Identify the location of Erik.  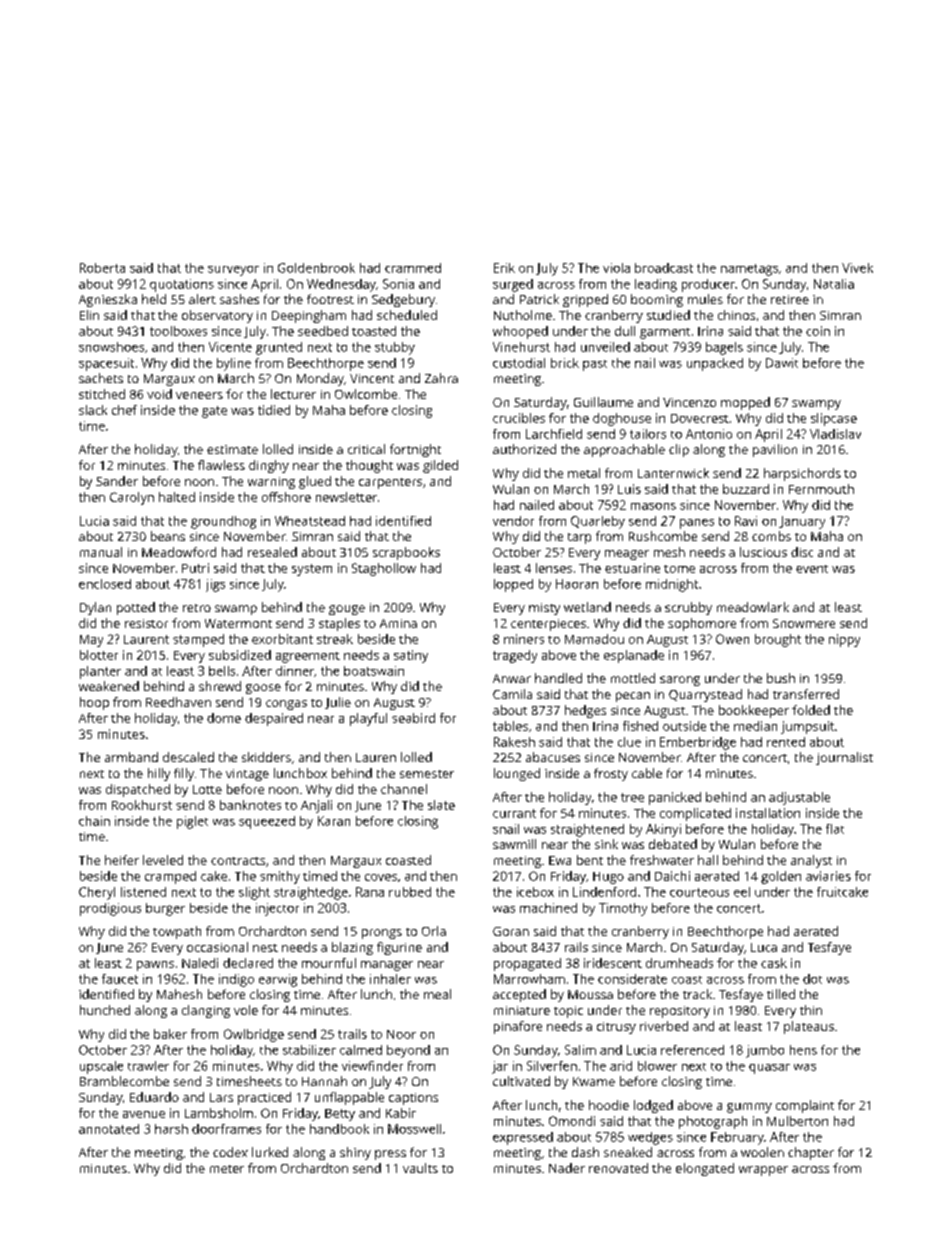
(504, 268).
